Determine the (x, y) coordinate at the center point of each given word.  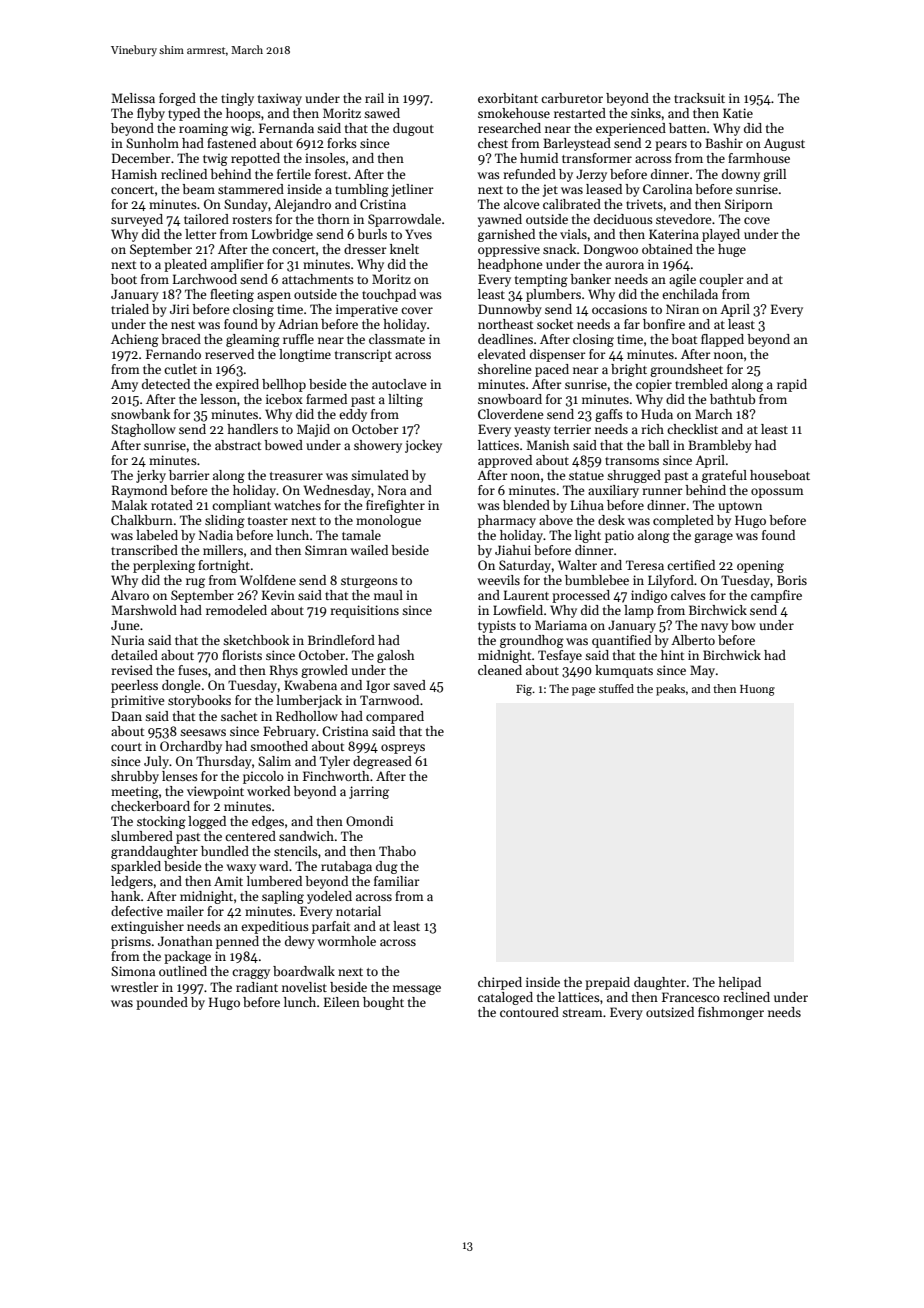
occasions (619, 309)
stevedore (683, 219)
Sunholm (152, 143)
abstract (238, 445)
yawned (500, 220)
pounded (162, 1003)
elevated (502, 354)
